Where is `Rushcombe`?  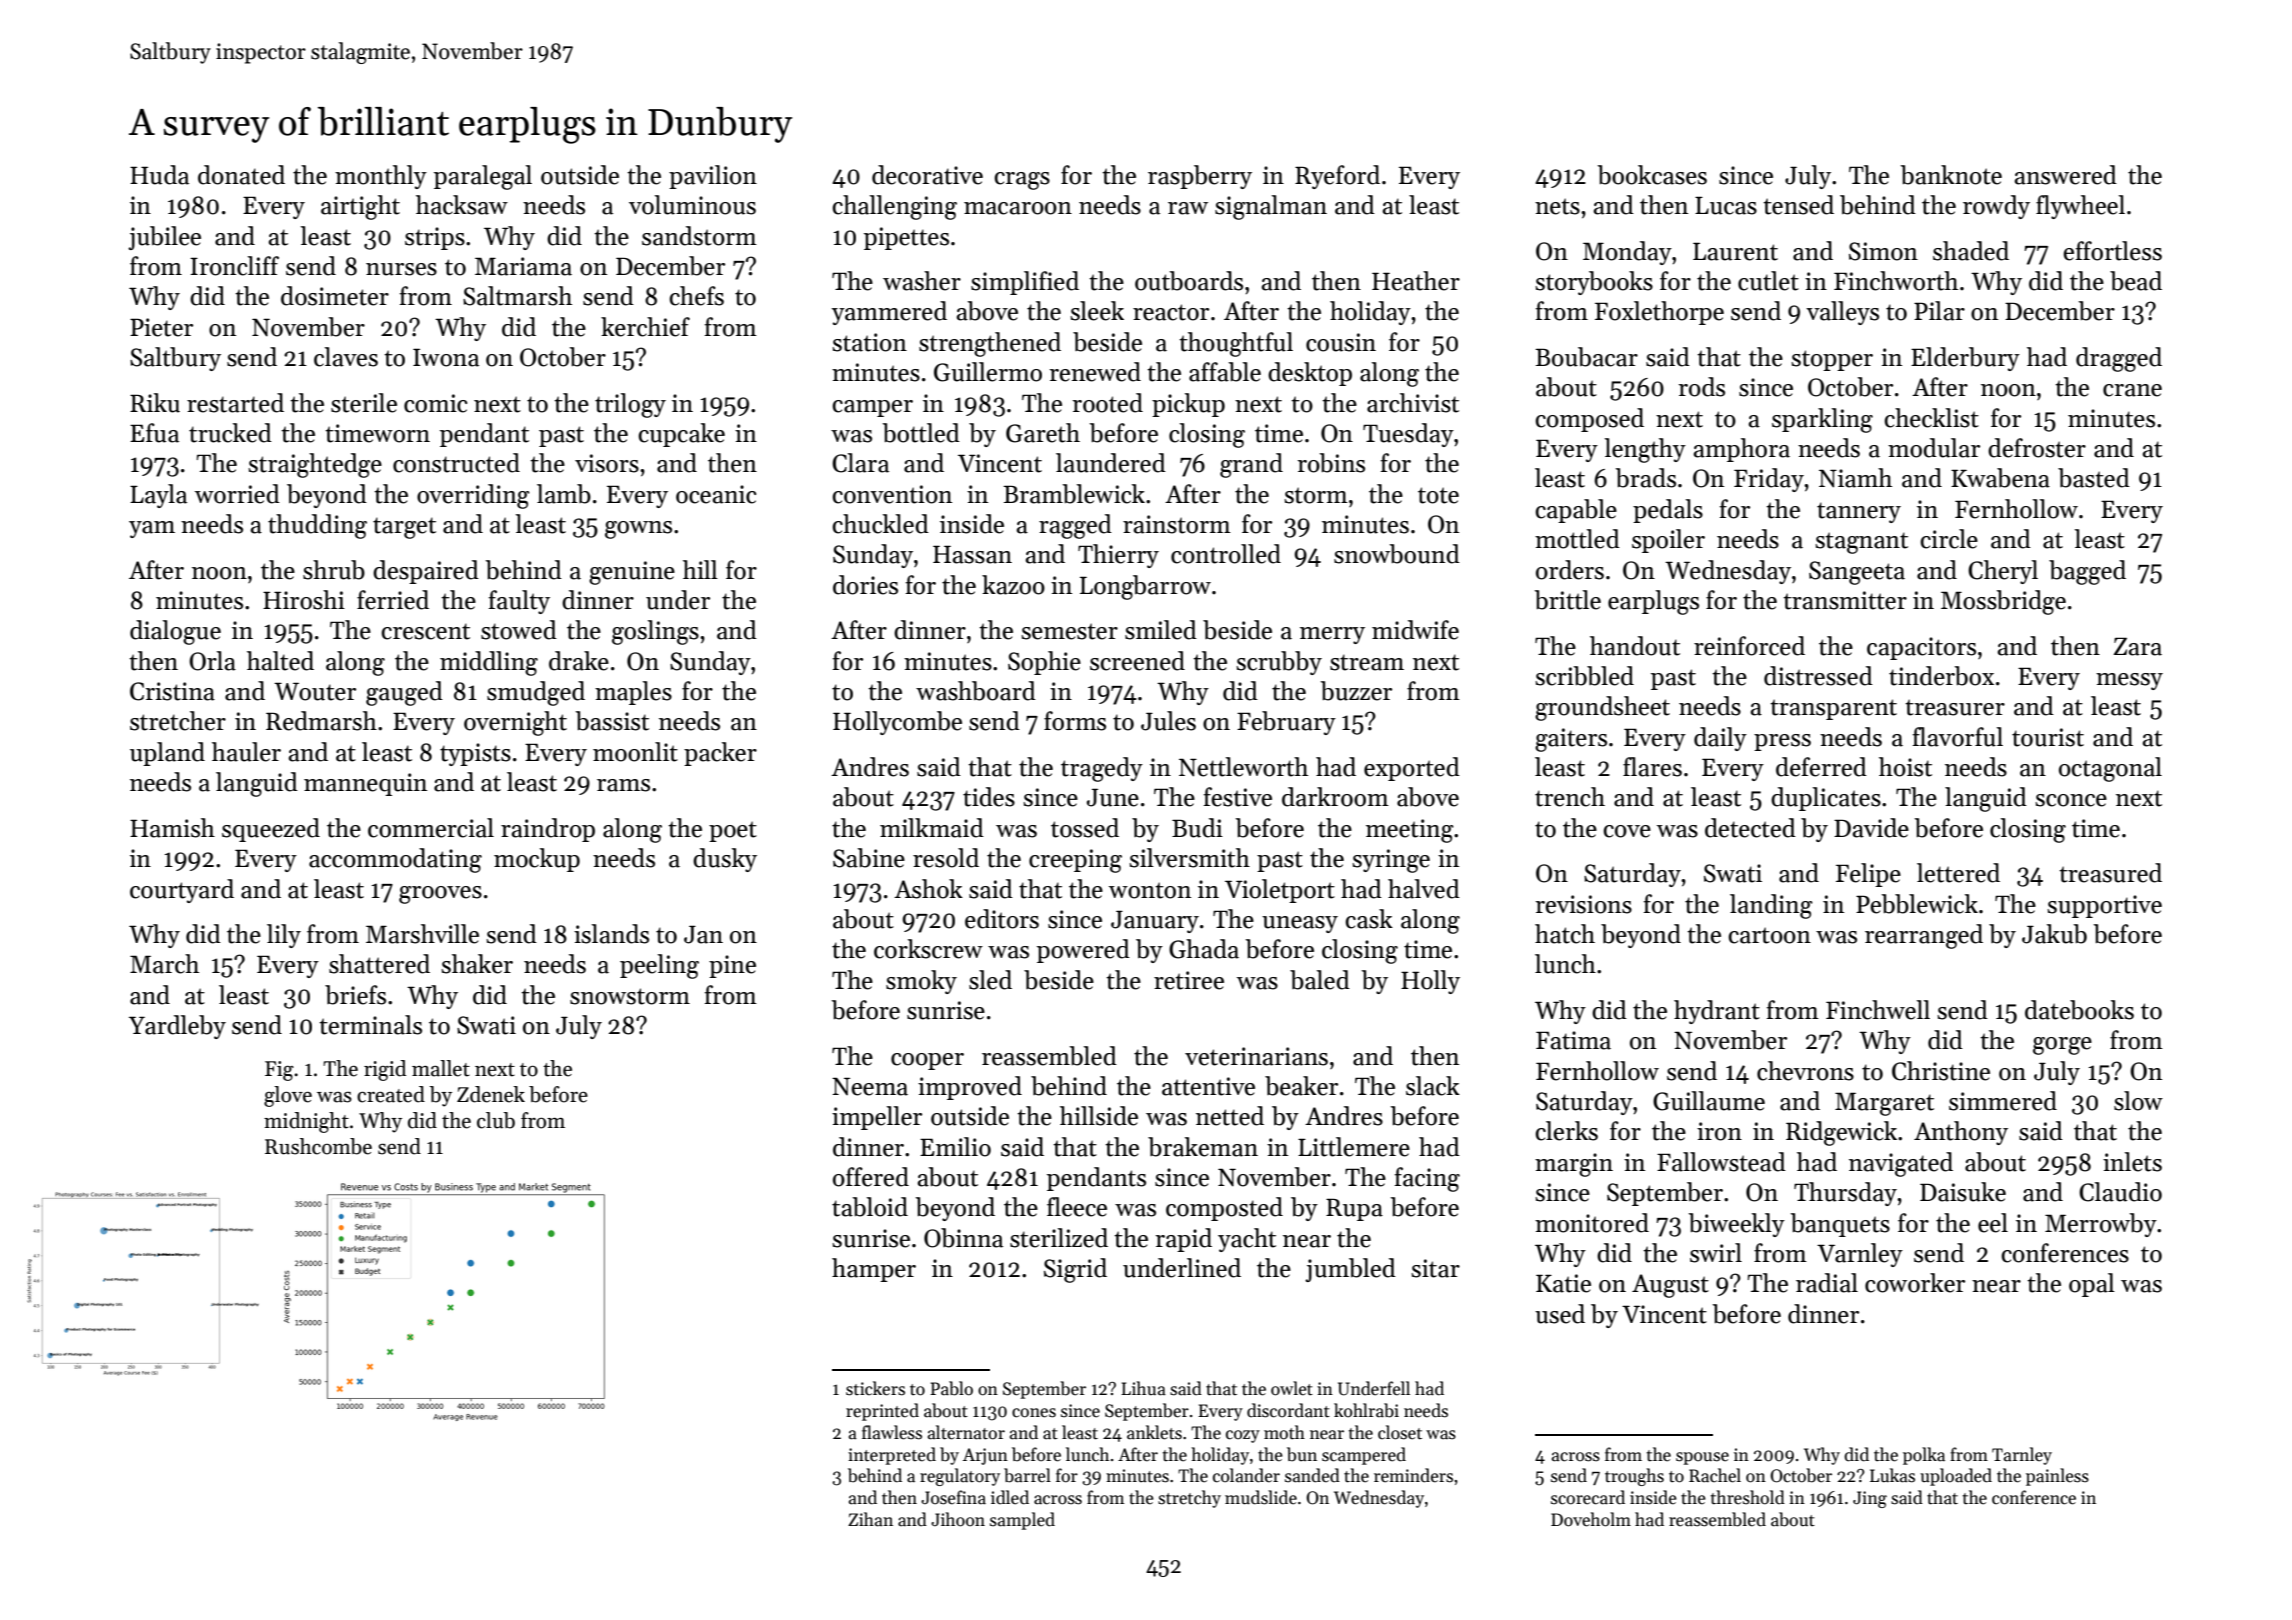
Rushcombe is located at coordinates (318, 1146).
